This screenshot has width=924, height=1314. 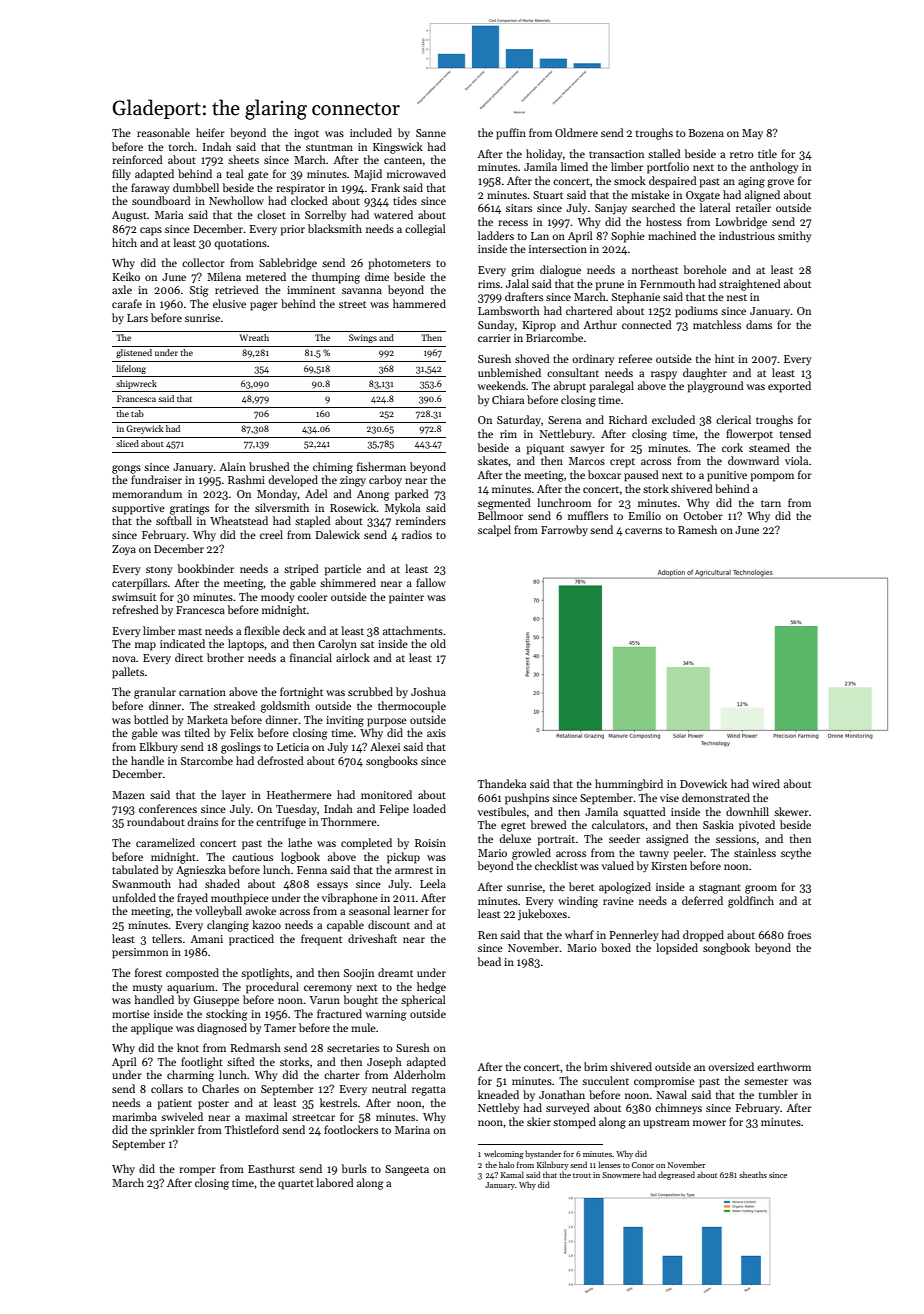 I want to click on grim, so click(x=522, y=271).
